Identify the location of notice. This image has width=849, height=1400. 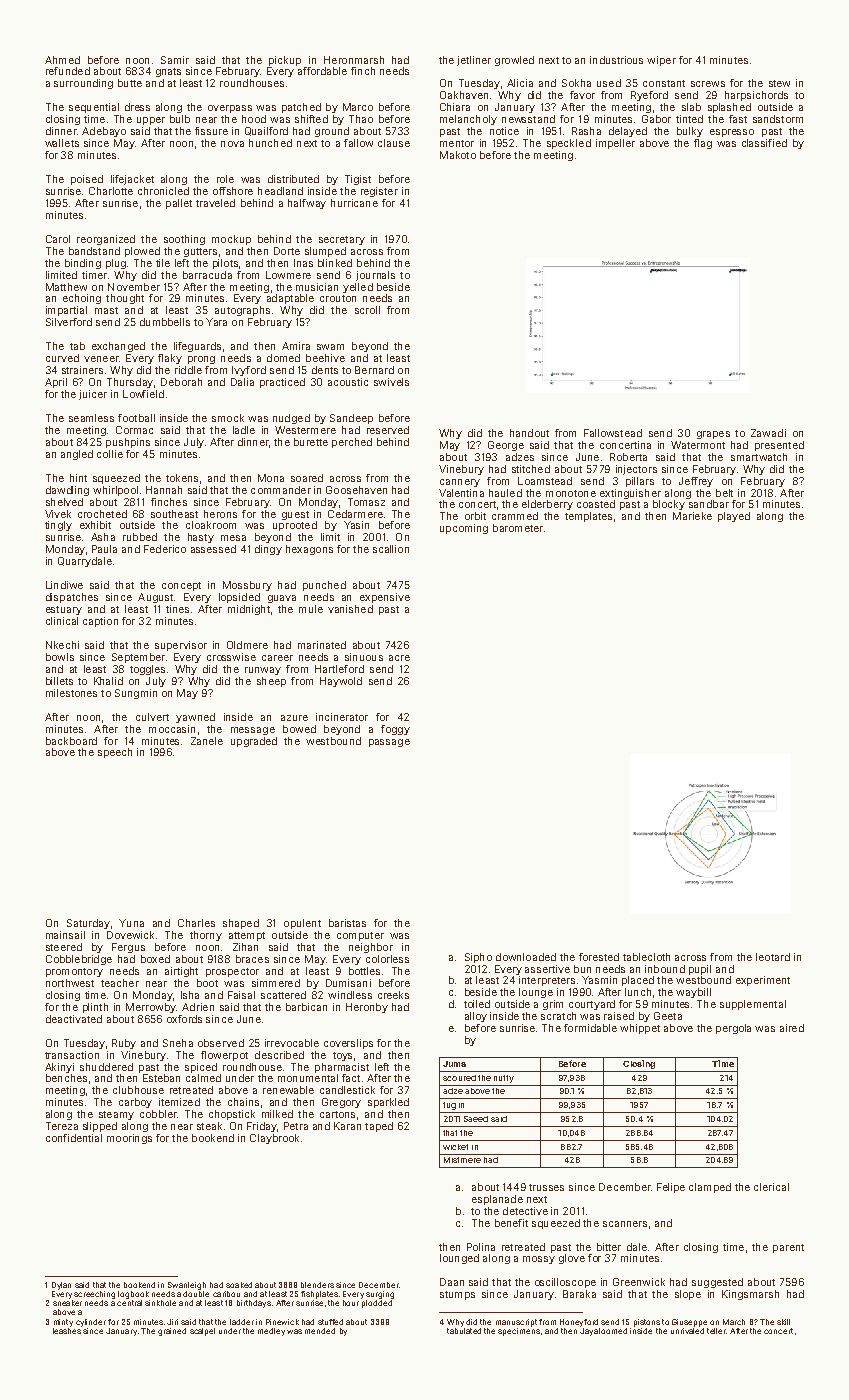
(504, 131).
